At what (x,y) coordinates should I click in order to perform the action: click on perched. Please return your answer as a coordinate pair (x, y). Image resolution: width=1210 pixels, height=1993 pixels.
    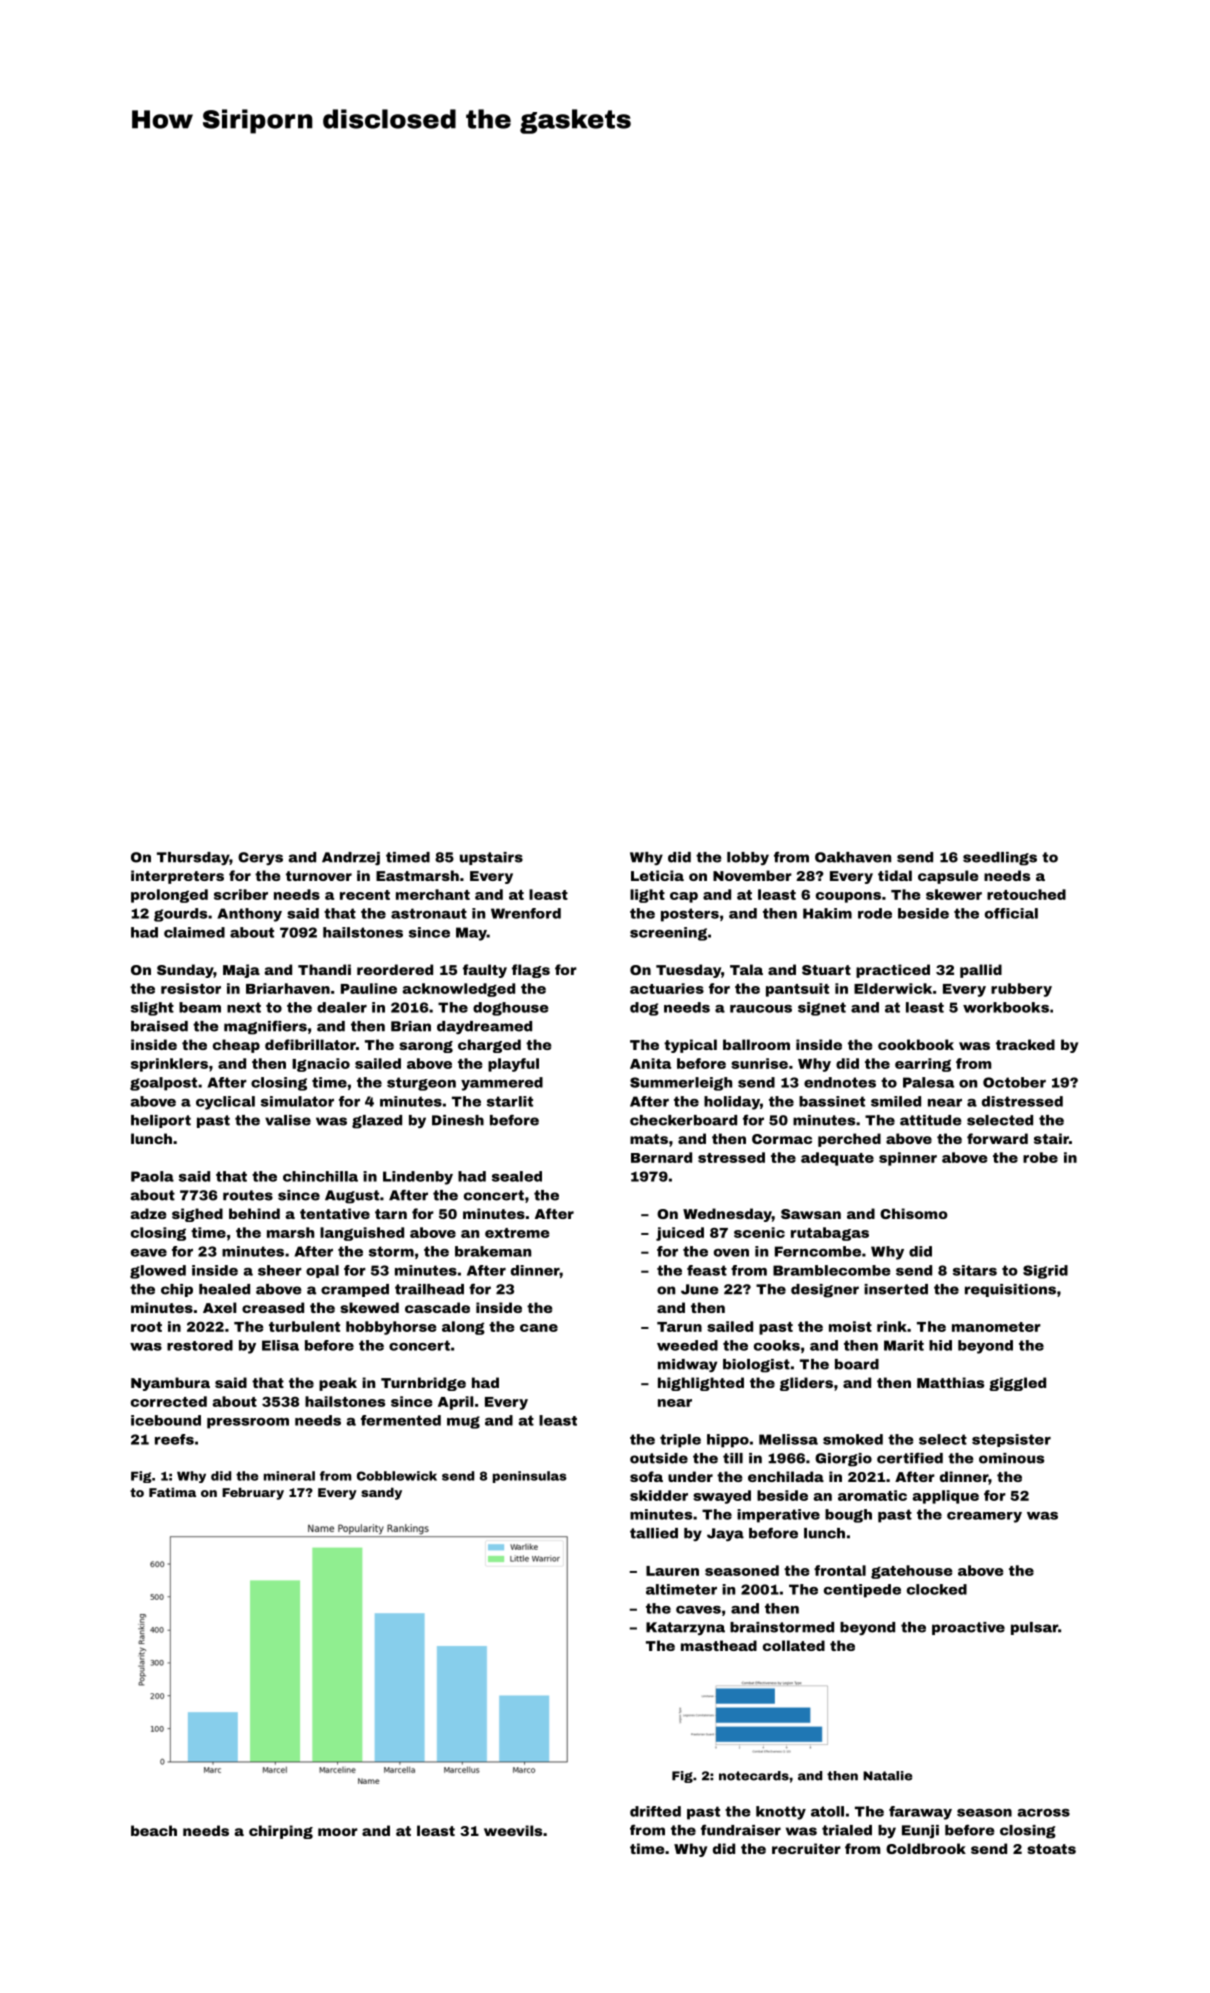
    Looking at the image, I should click on (849, 1140).
